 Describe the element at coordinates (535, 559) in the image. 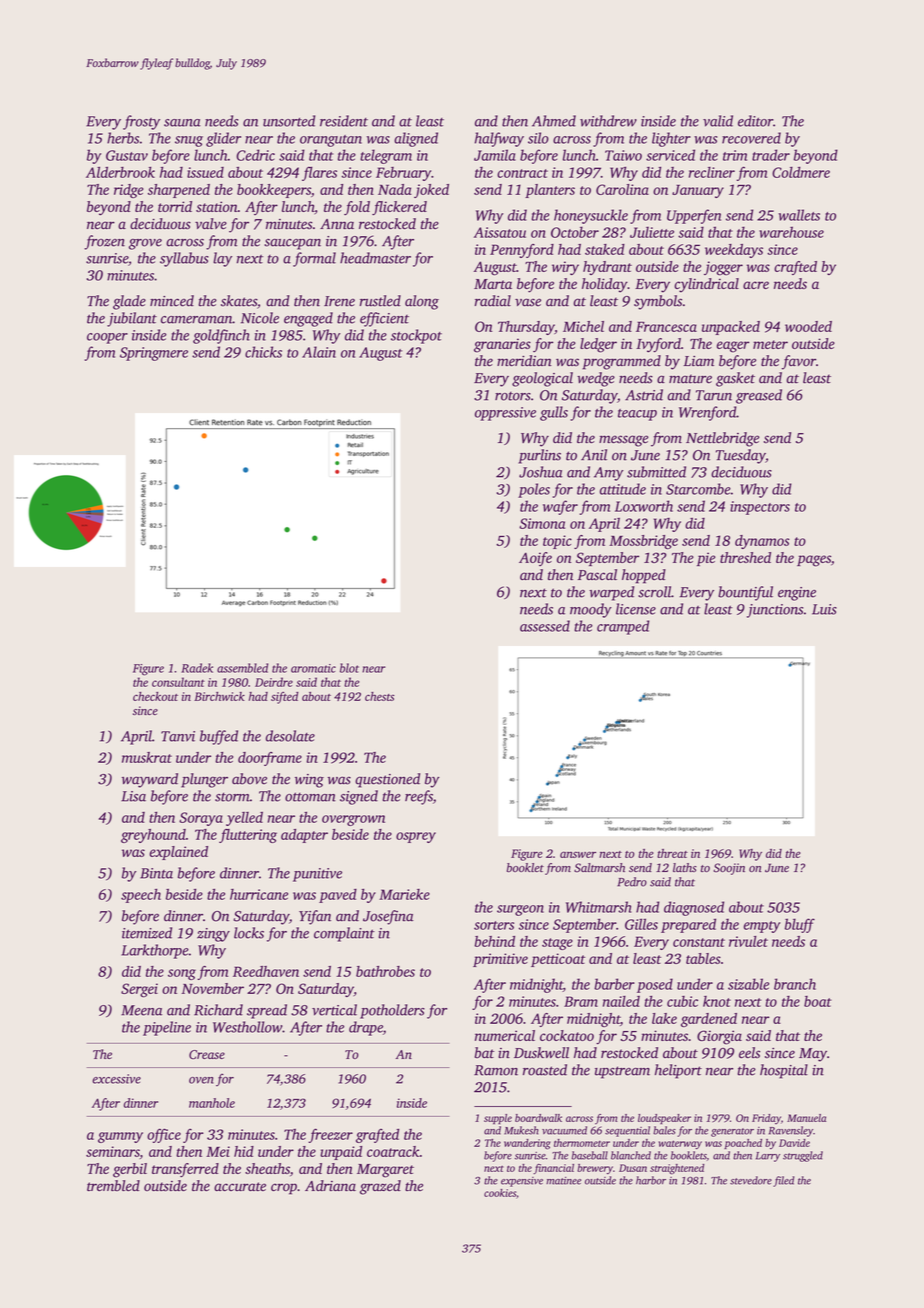

I see `Aoife` at that location.
